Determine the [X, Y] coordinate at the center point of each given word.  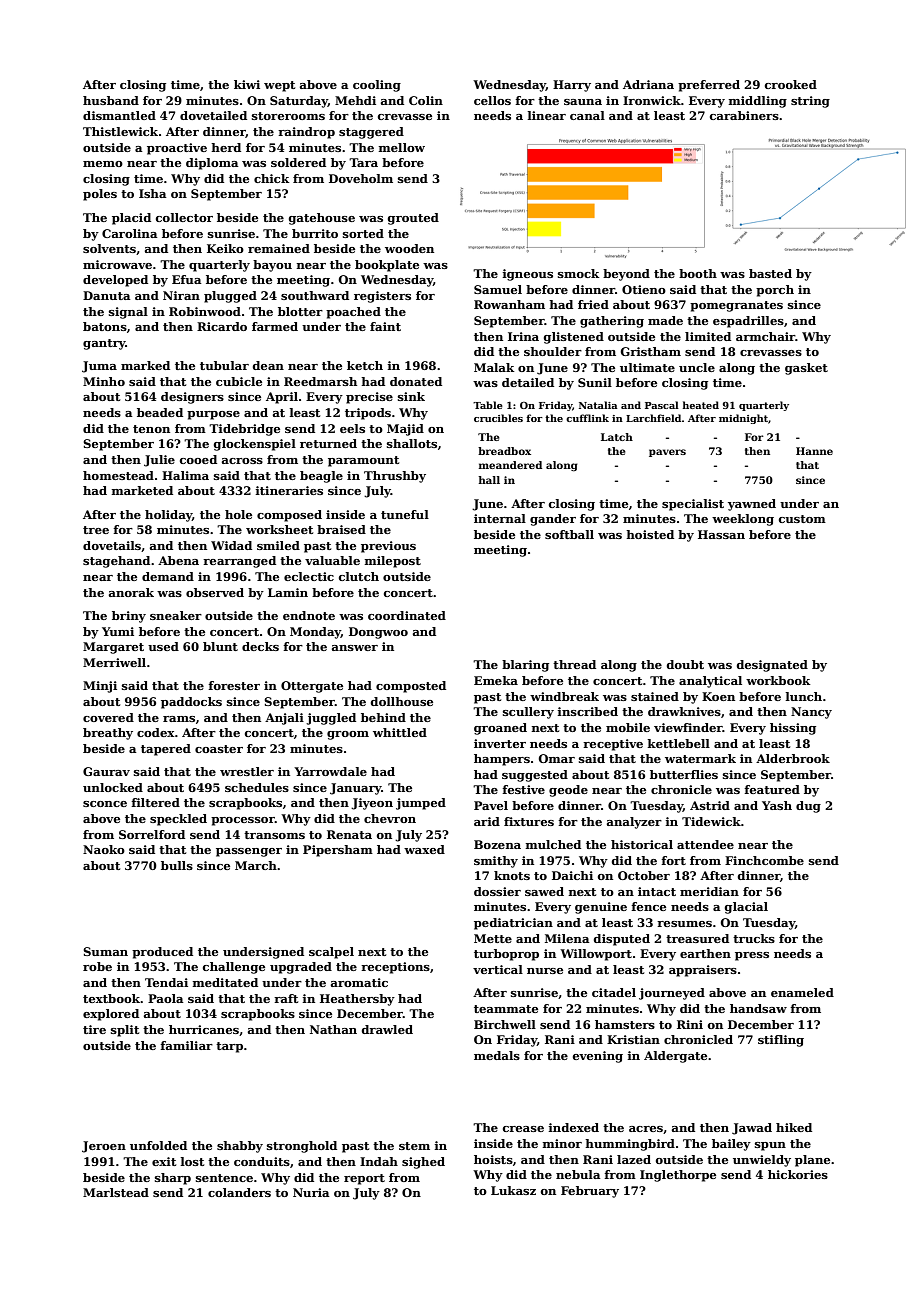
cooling [377, 86]
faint [385, 326]
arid [487, 821]
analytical [710, 682]
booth [698, 273]
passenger [249, 852]
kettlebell [678, 743]
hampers [502, 760]
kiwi [247, 84]
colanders [239, 1192]
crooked [791, 84]
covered [108, 717]
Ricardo [222, 326]
